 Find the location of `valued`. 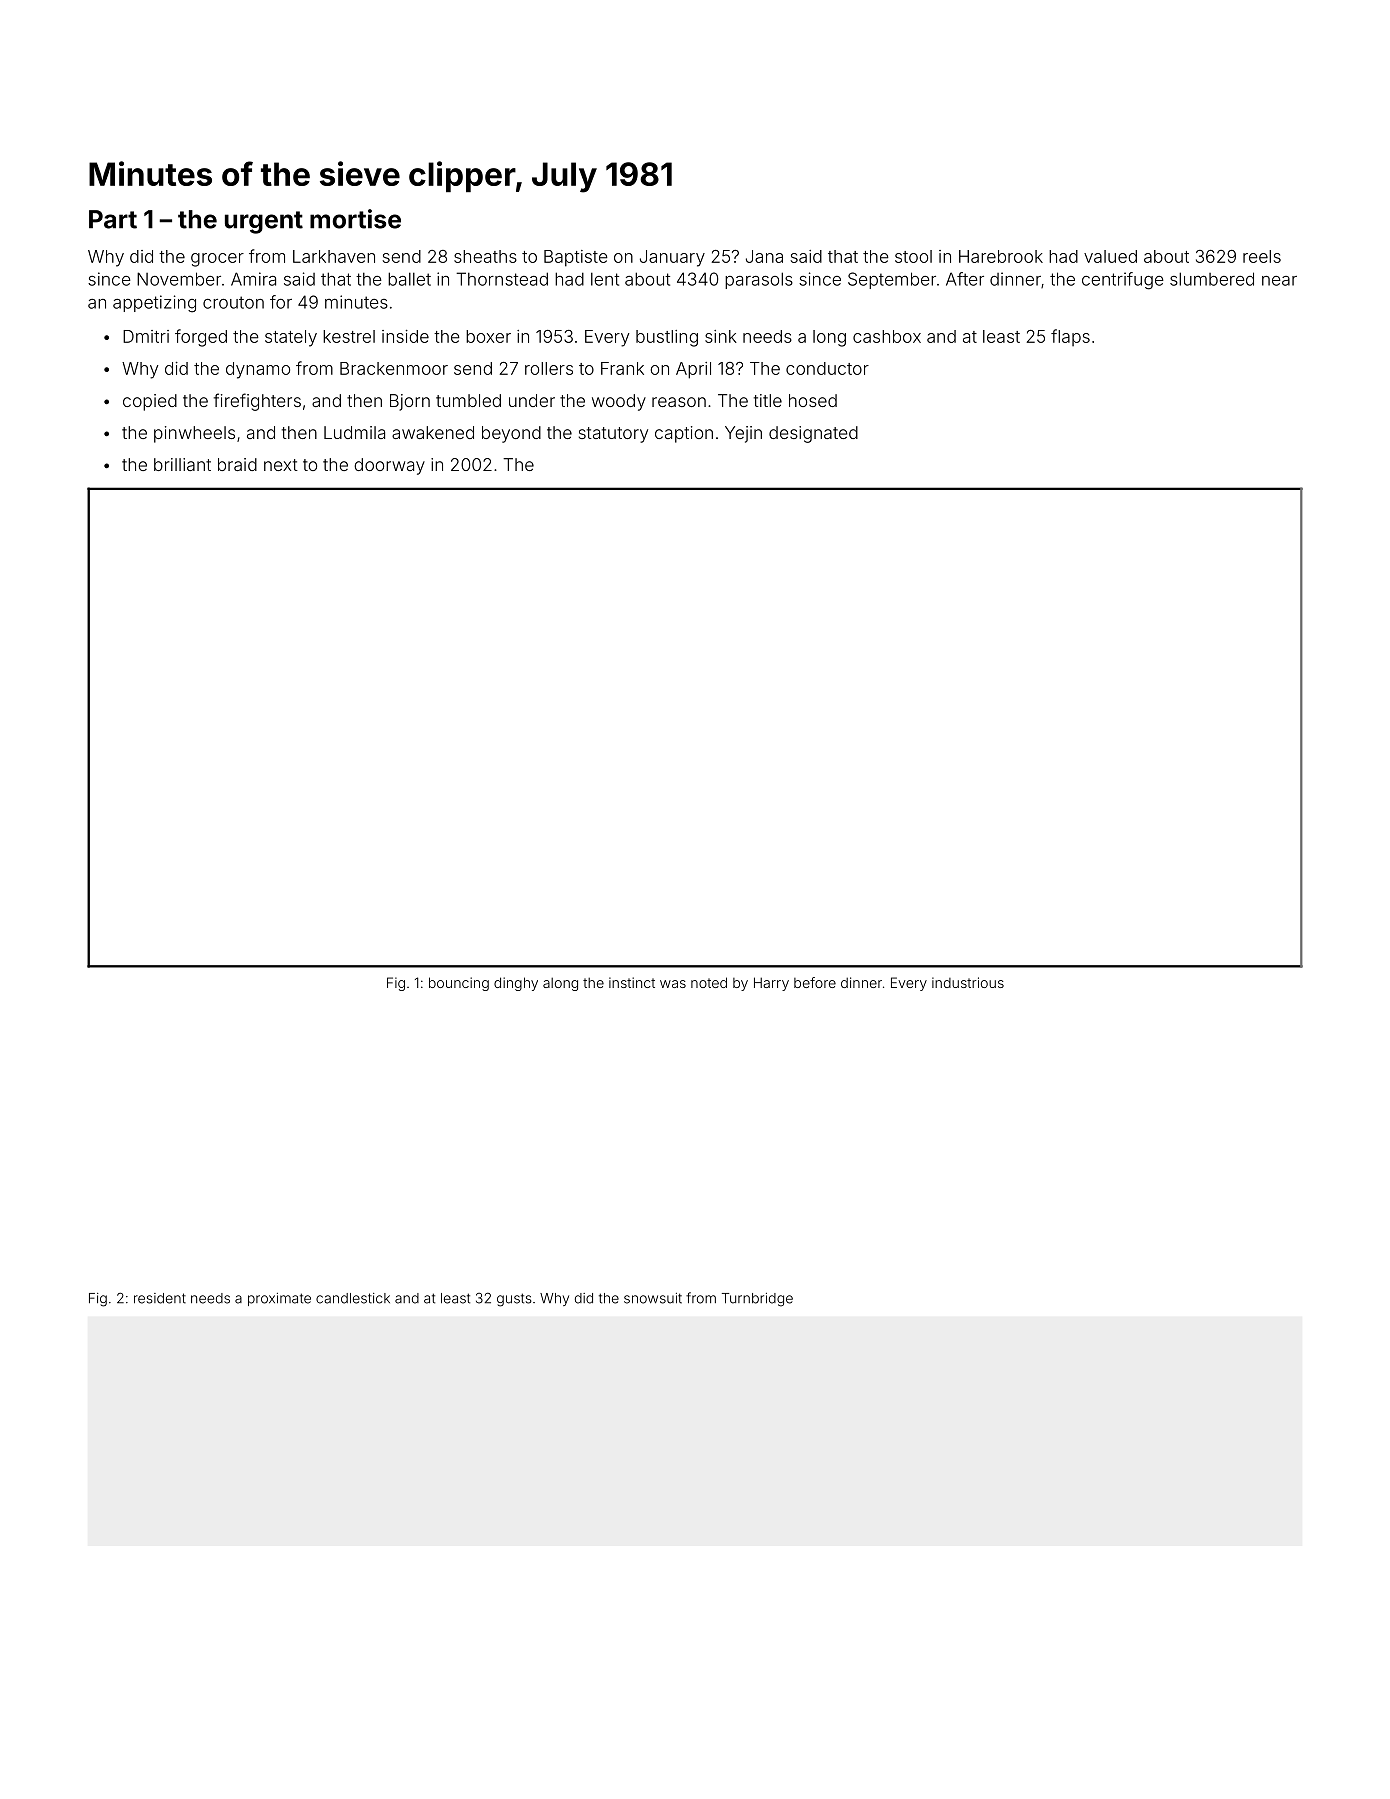

valued is located at coordinates (1110, 256).
